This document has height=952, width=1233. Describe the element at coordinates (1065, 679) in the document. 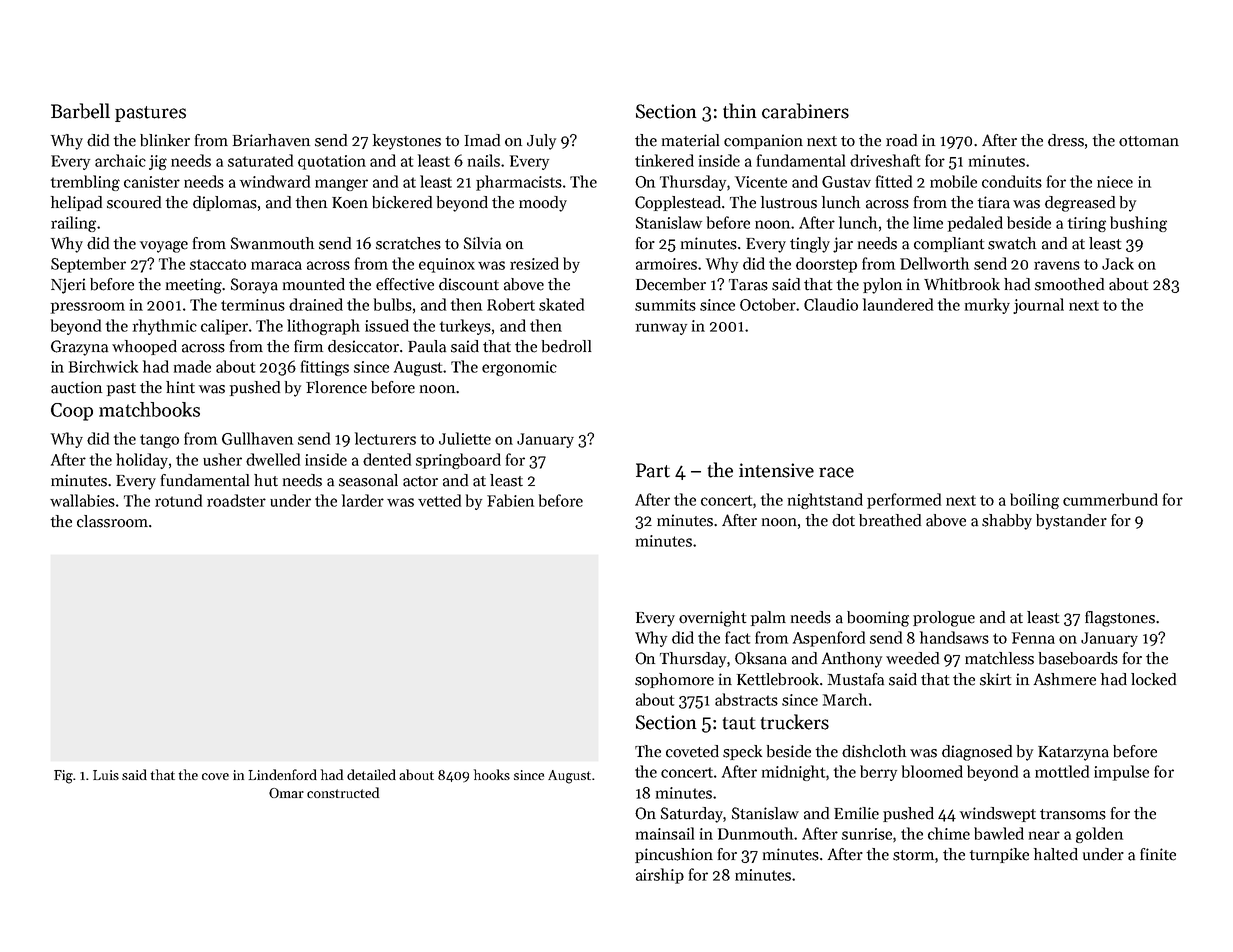

I see `Ashmere` at that location.
